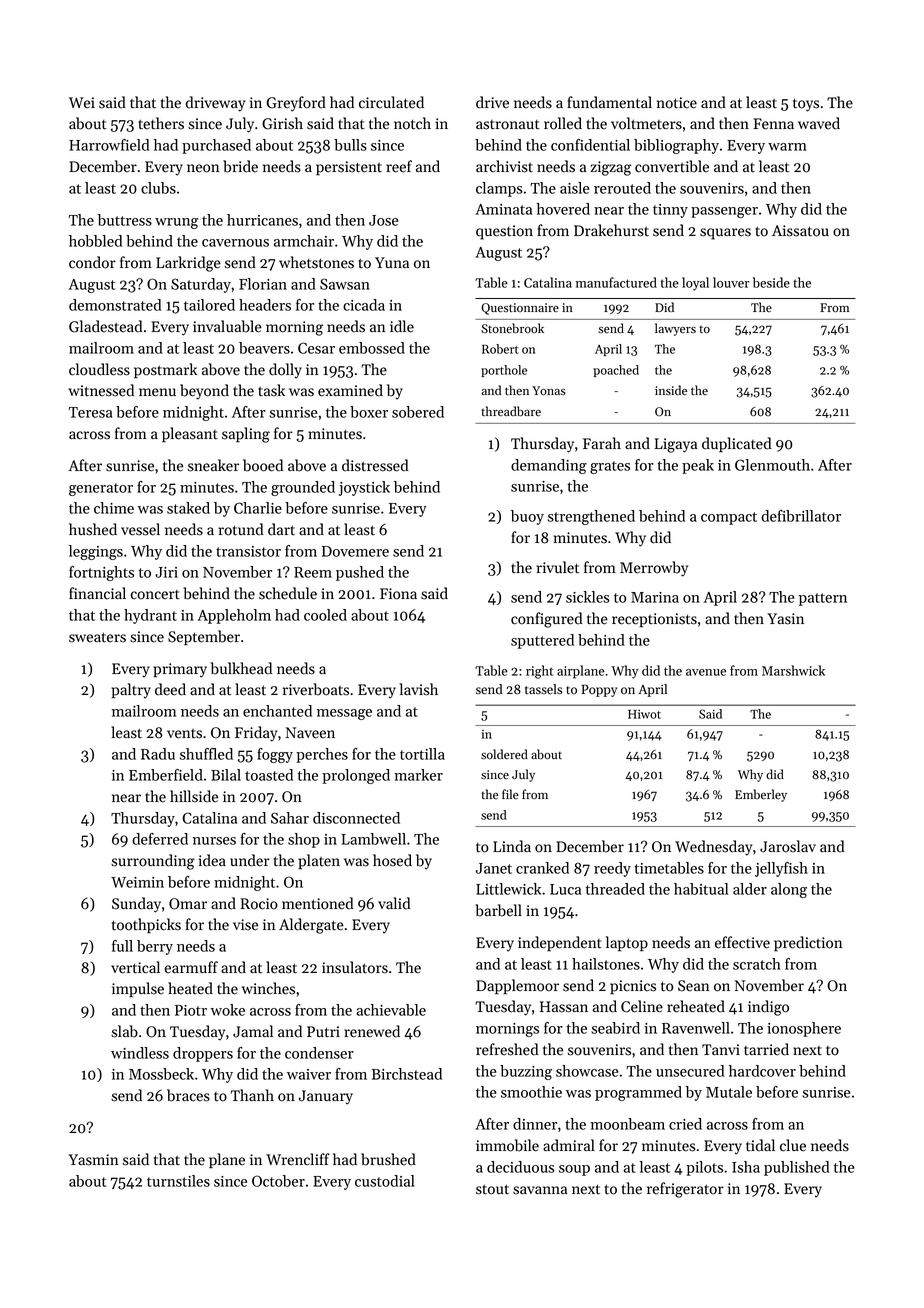 Image resolution: width=924 pixels, height=1308 pixels. Describe the element at coordinates (188, 264) in the document. I see `Larkridge` at that location.
